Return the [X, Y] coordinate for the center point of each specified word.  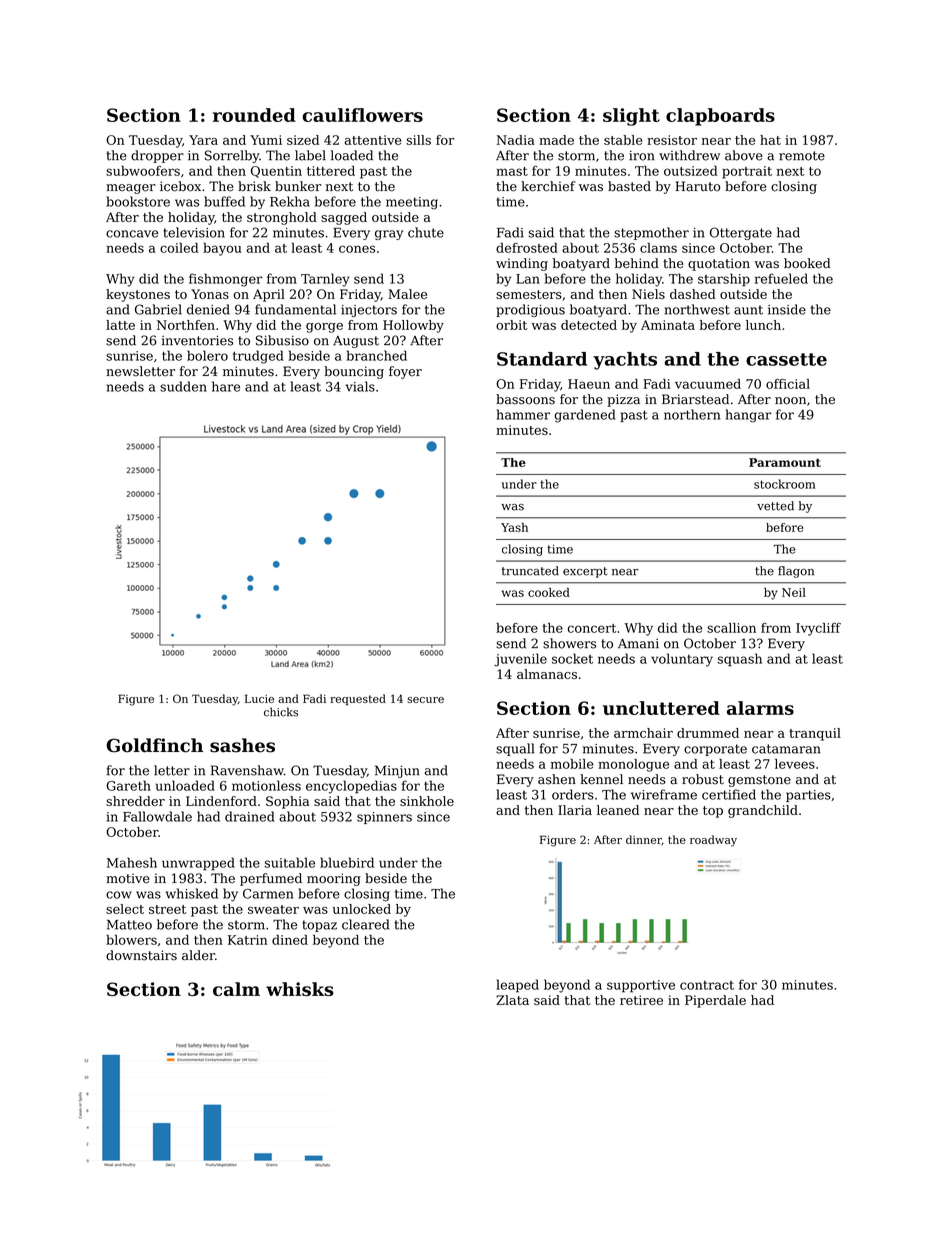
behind [637, 263]
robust [703, 779]
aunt [748, 310]
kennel [601, 779]
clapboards [720, 117]
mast [512, 171]
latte [120, 325]
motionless [266, 785]
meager [131, 189]
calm [236, 989]
